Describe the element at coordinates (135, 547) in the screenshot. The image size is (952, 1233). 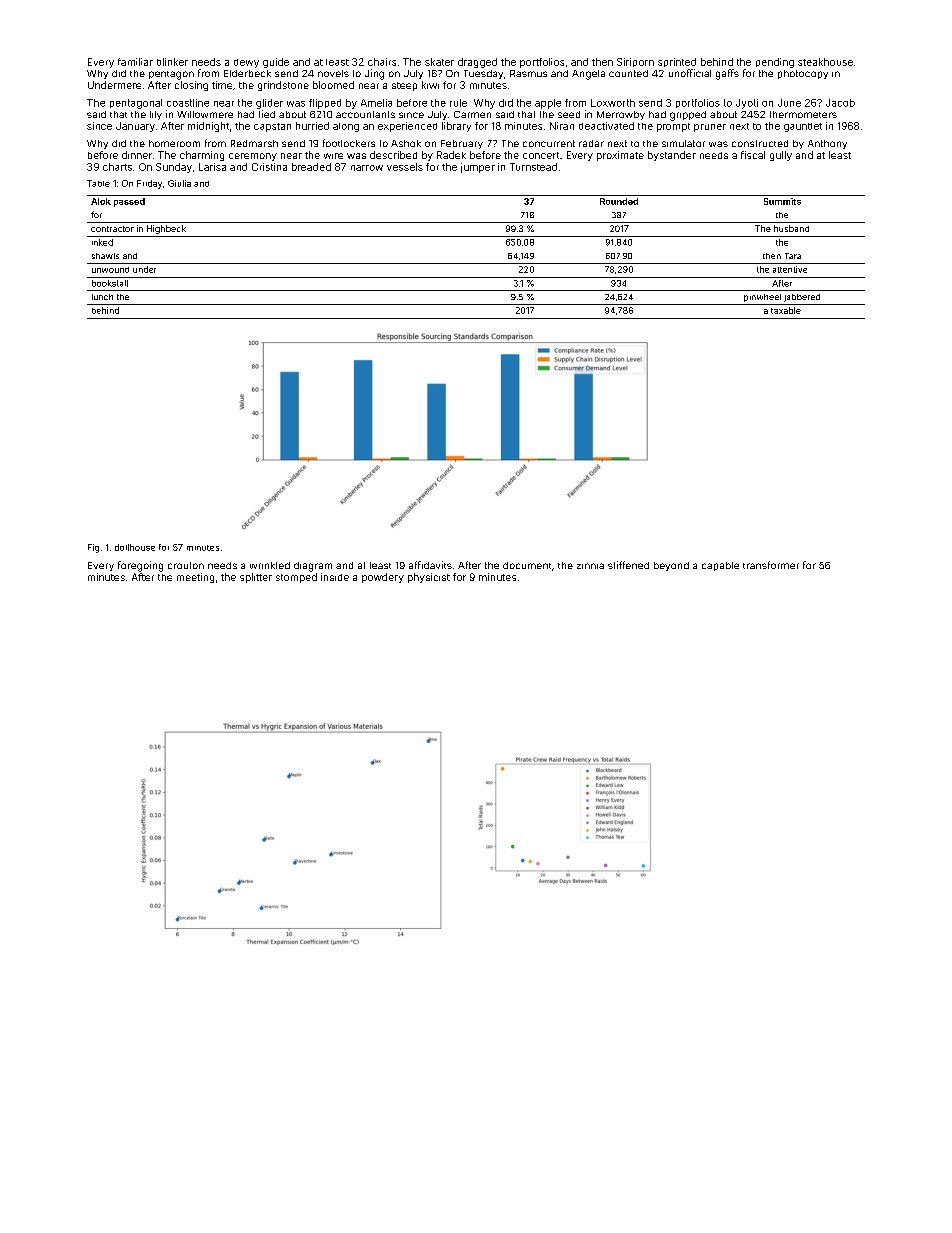
I see `dollhouse` at that location.
